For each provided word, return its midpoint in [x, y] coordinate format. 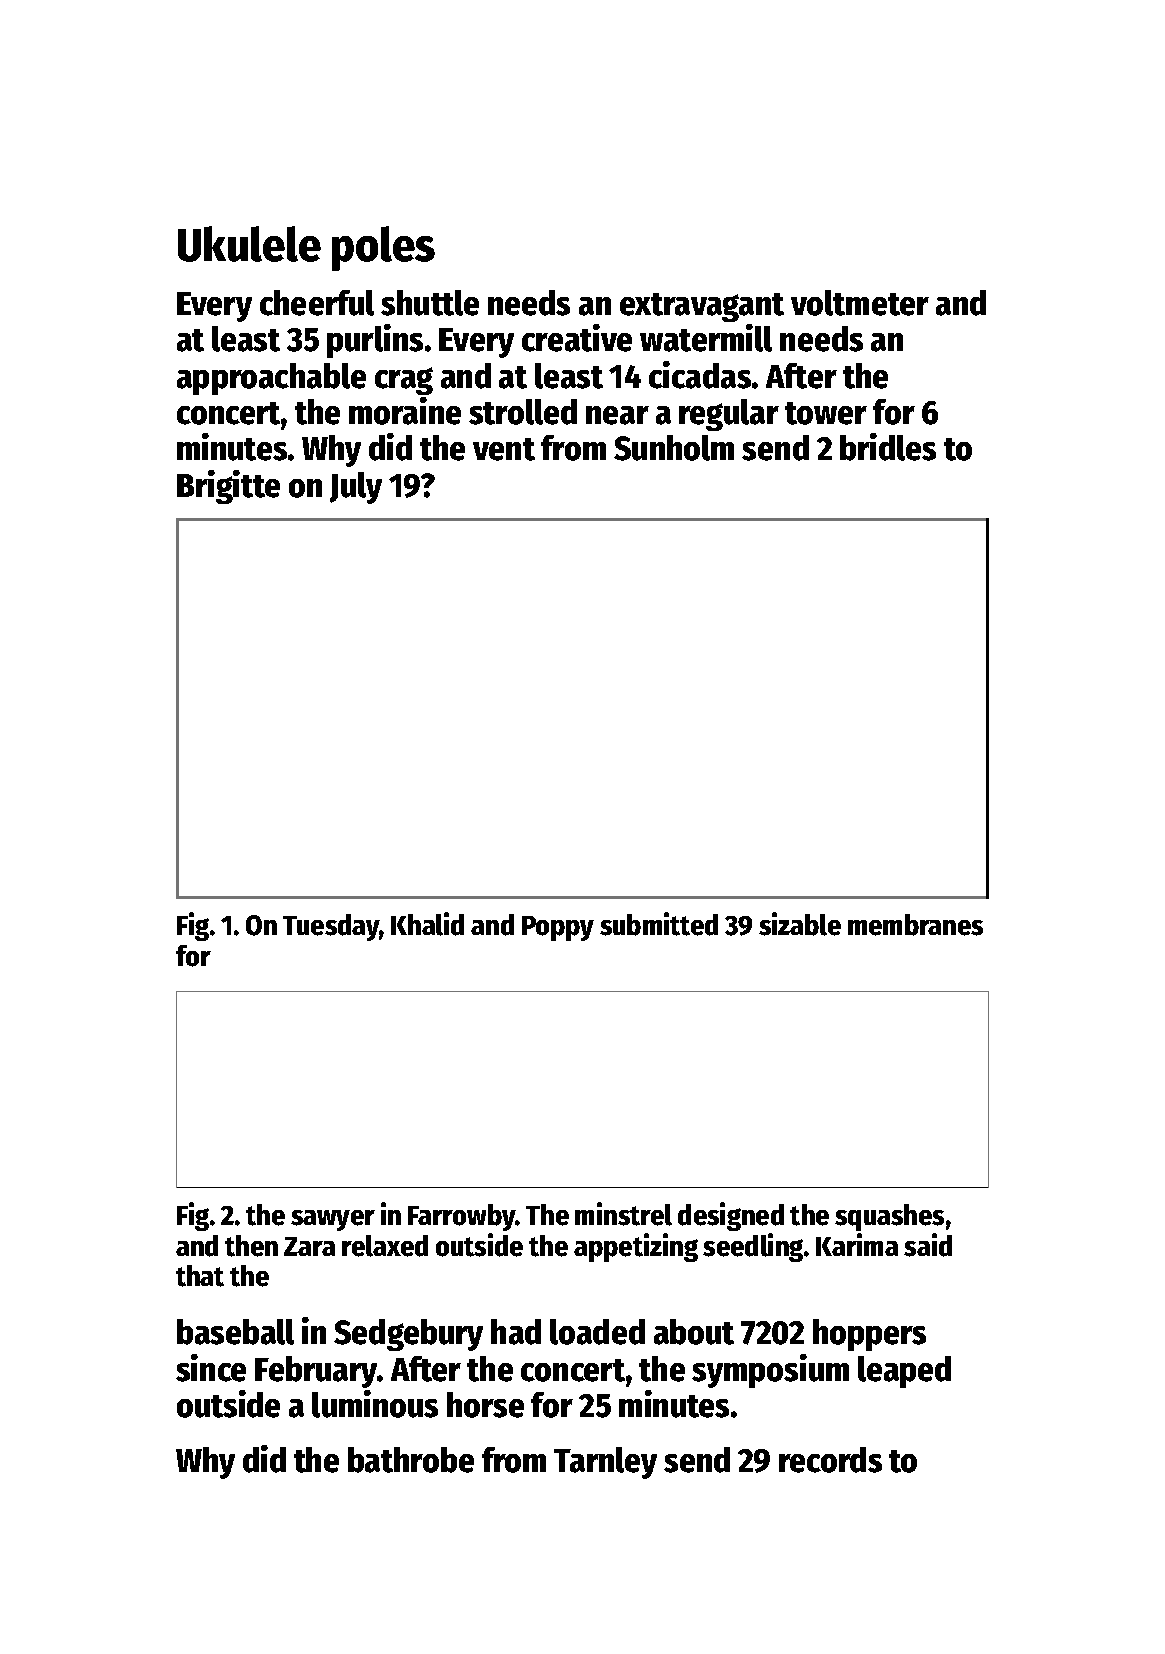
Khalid [427, 924]
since [211, 1368]
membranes [915, 925]
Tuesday [331, 927]
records [830, 1460]
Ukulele [249, 244]
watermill [706, 338]
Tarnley [605, 1463]
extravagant [702, 307]
